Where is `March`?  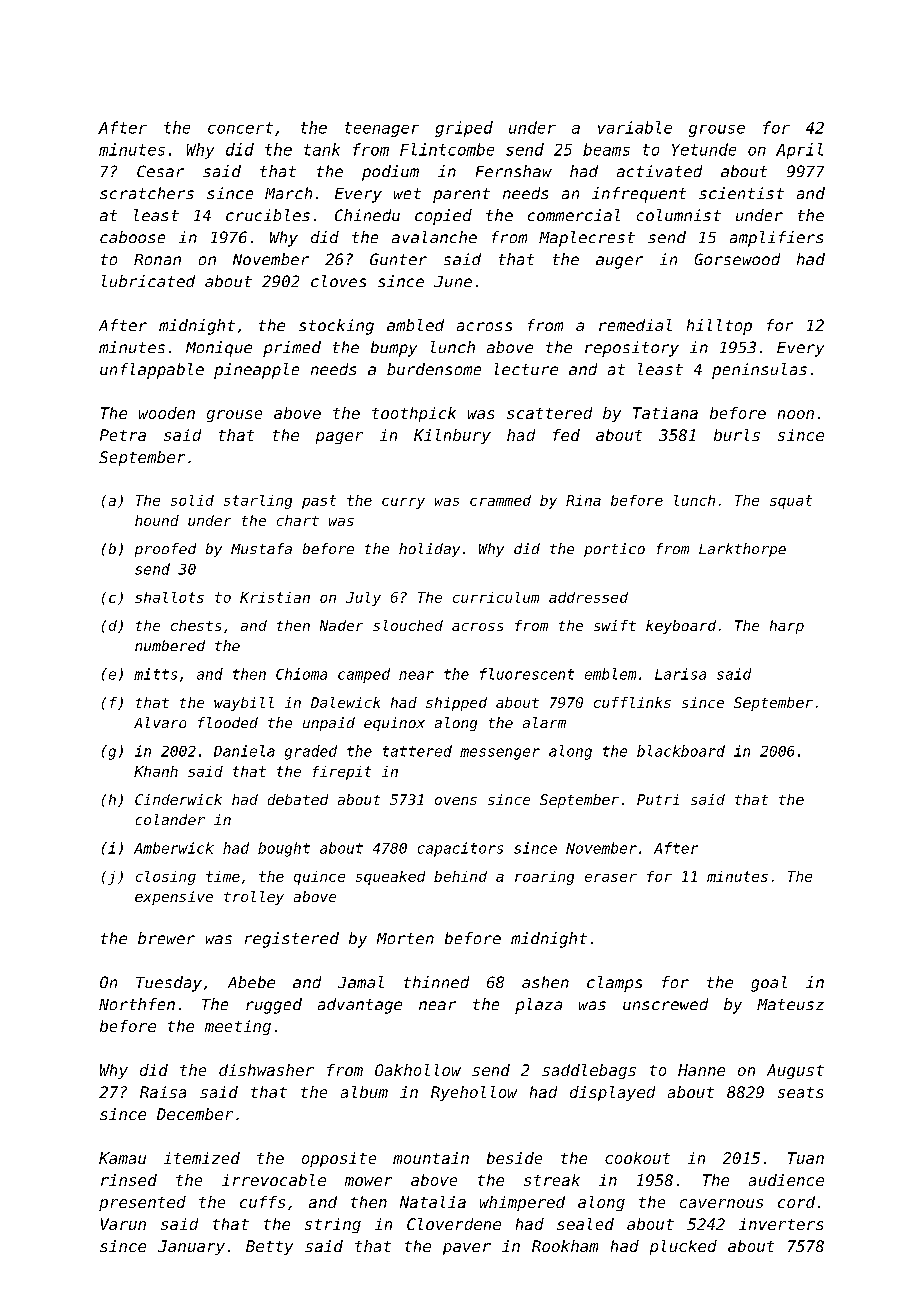 March is located at coordinates (288, 193).
